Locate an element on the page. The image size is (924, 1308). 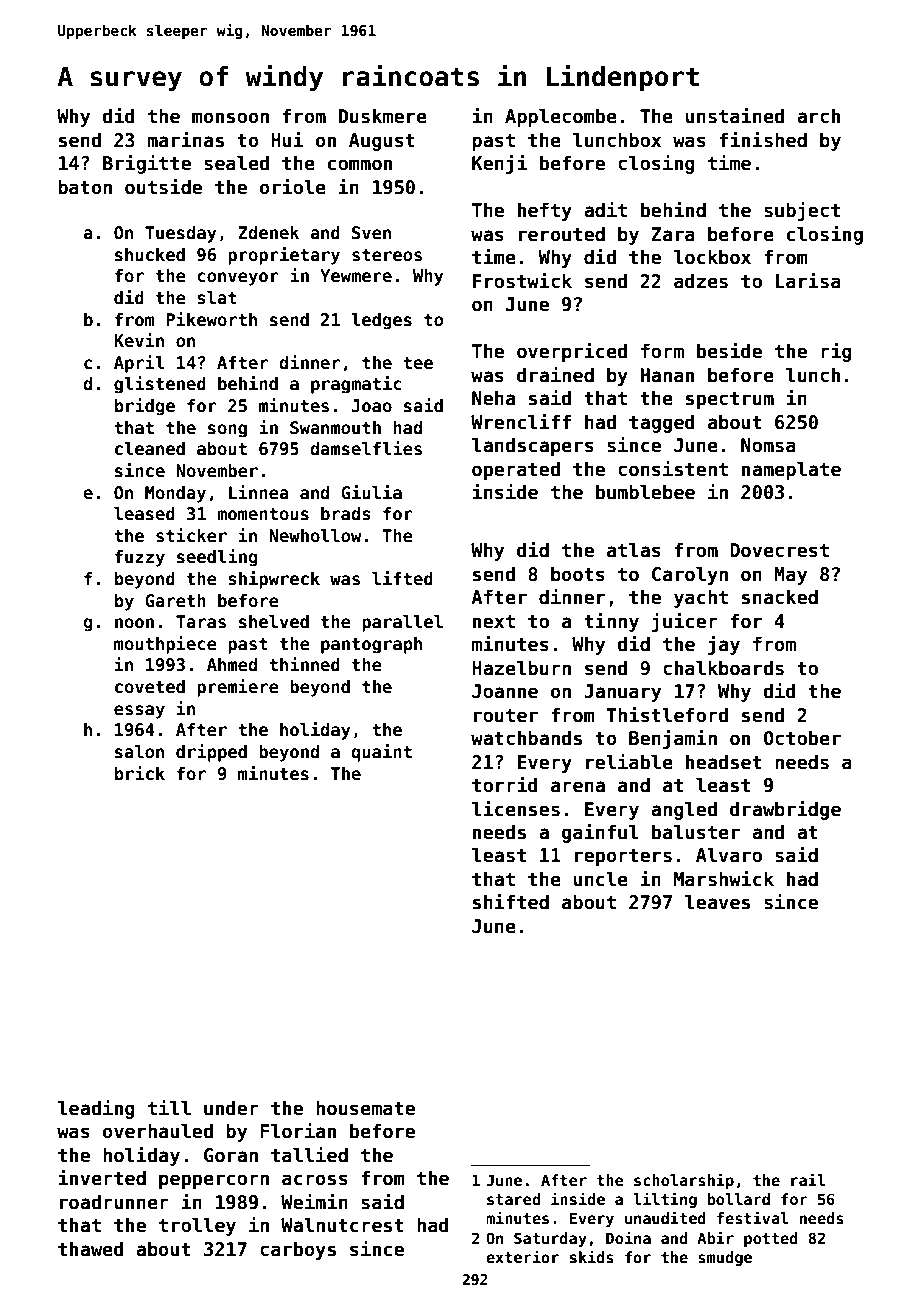
housemate is located at coordinates (365, 1108).
